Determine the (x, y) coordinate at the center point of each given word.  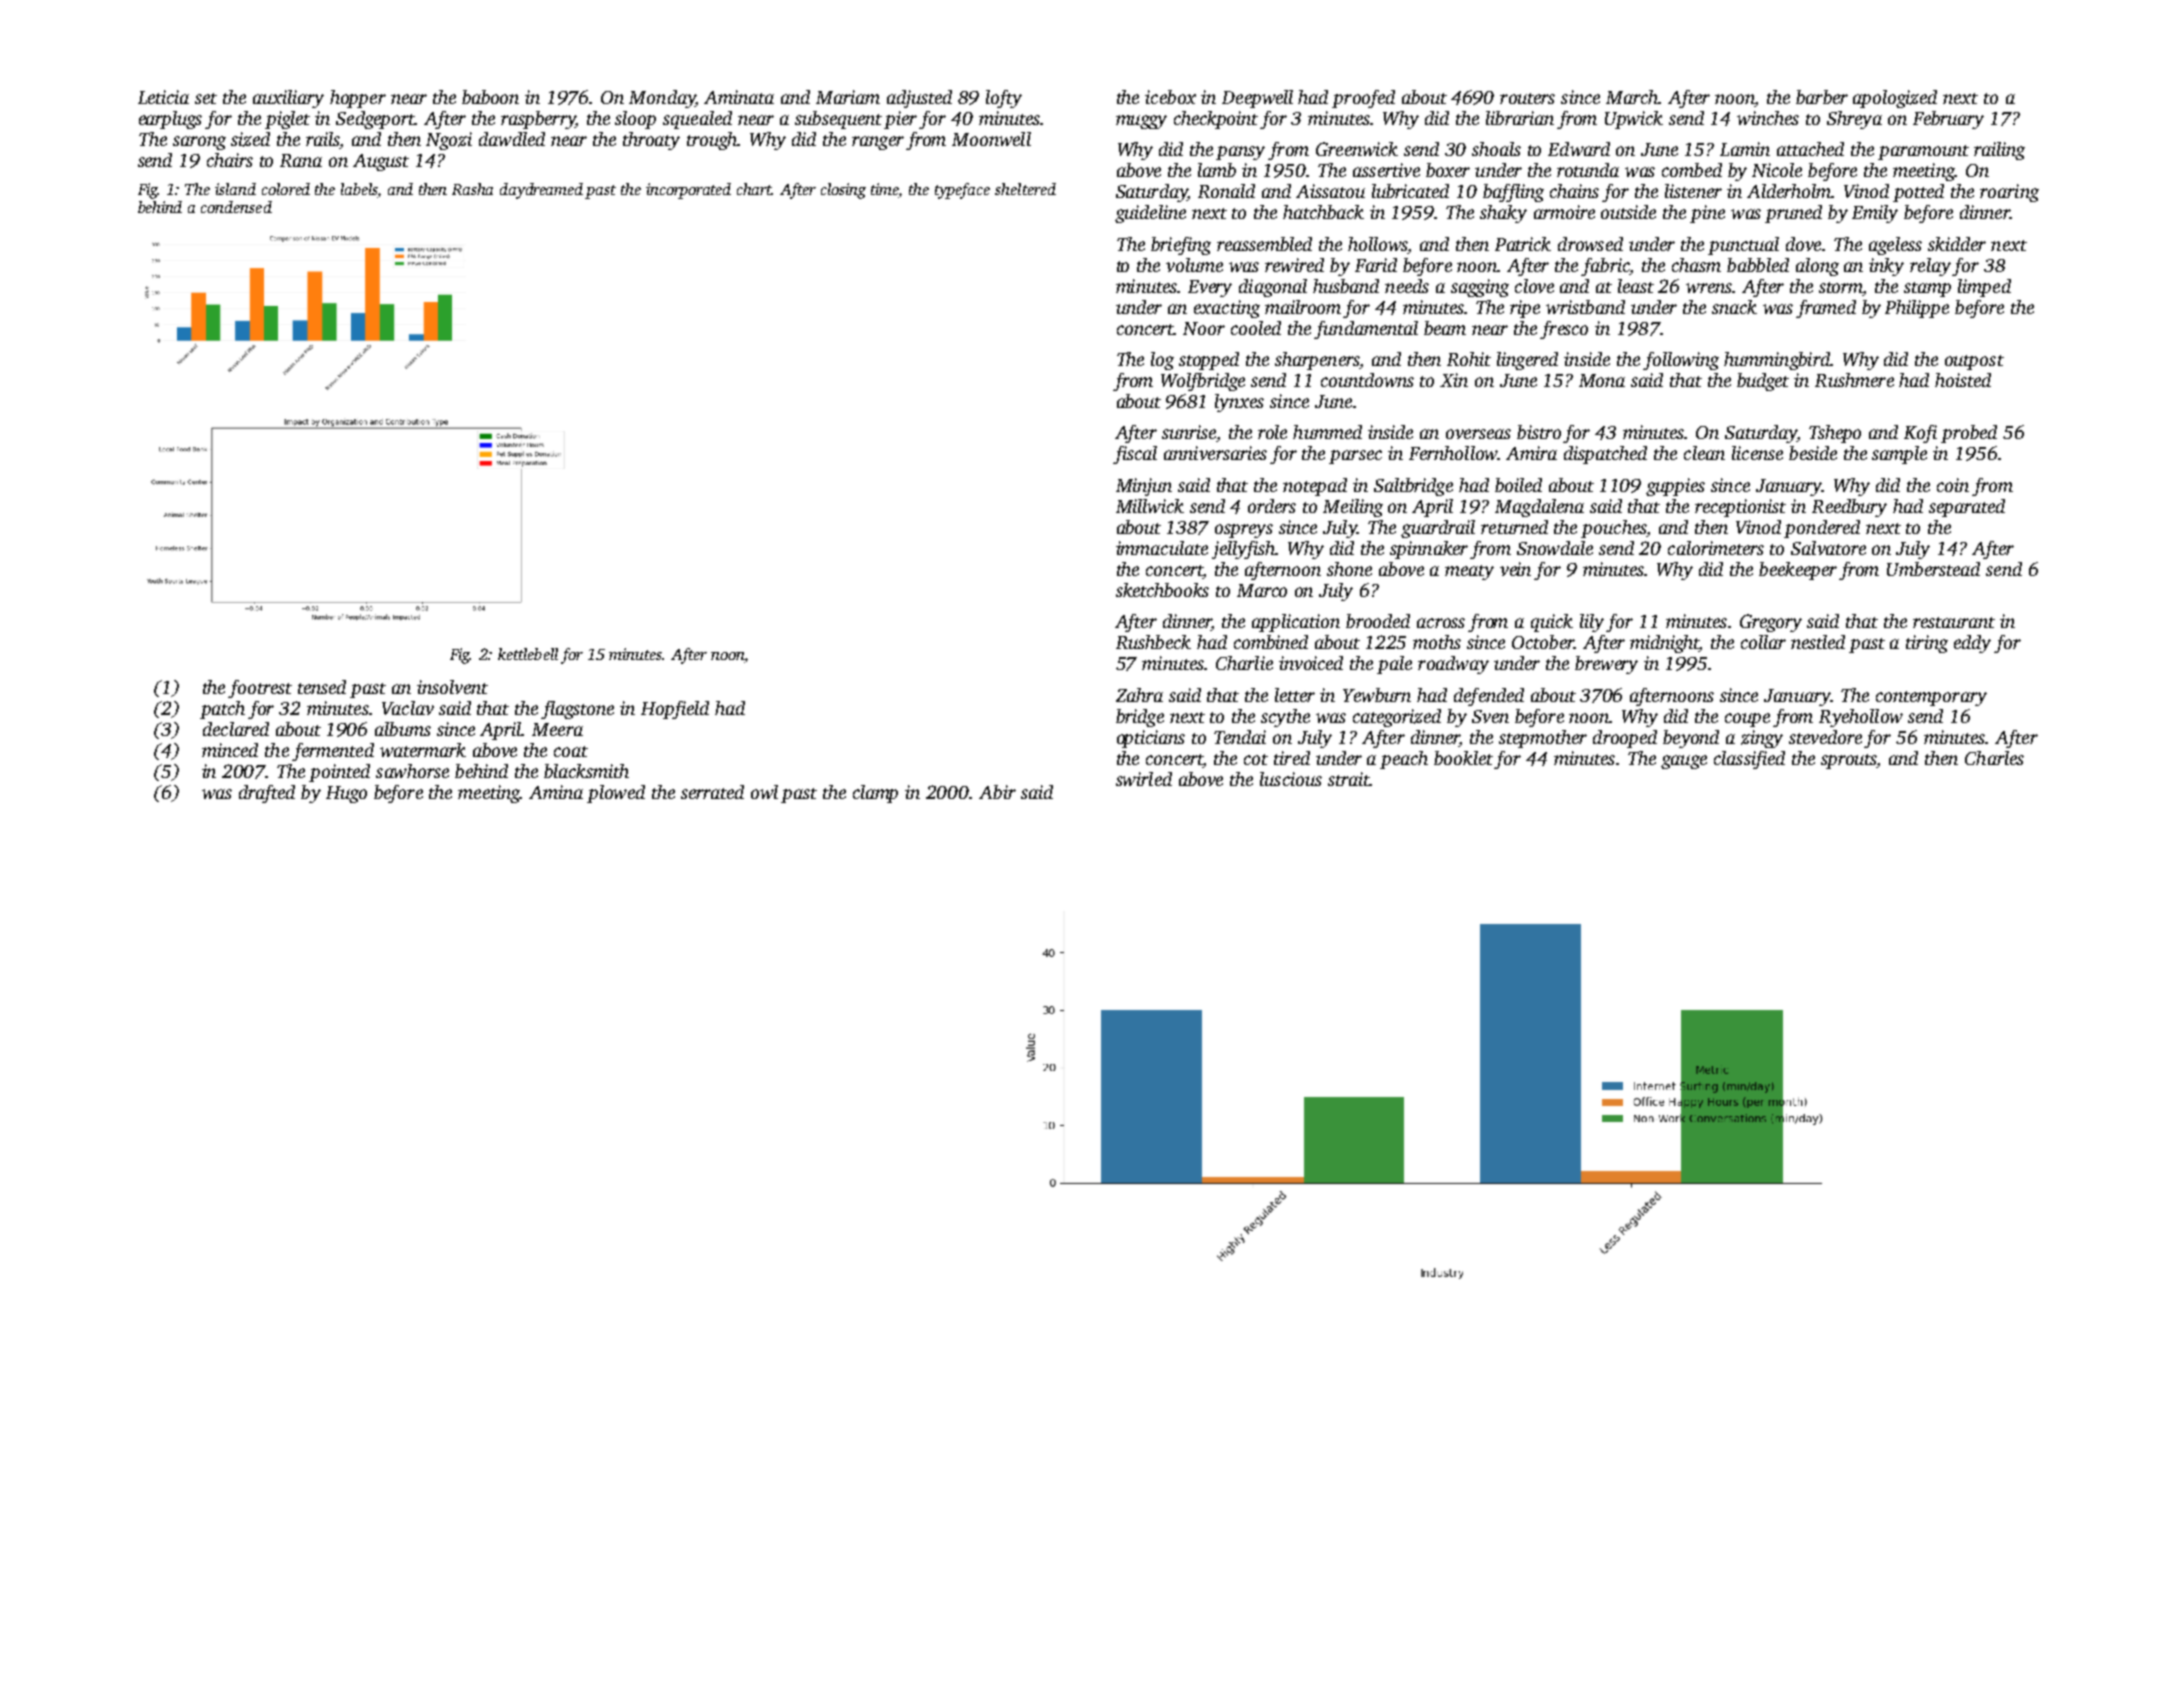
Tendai (1240, 737)
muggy (1141, 122)
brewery (1606, 665)
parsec (1355, 457)
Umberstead (1933, 569)
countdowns (1367, 380)
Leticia (163, 97)
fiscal (1135, 455)
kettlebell (528, 654)
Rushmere (1854, 380)
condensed (236, 207)
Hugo (346, 794)
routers (1527, 98)
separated (1967, 508)
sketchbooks (1162, 590)
